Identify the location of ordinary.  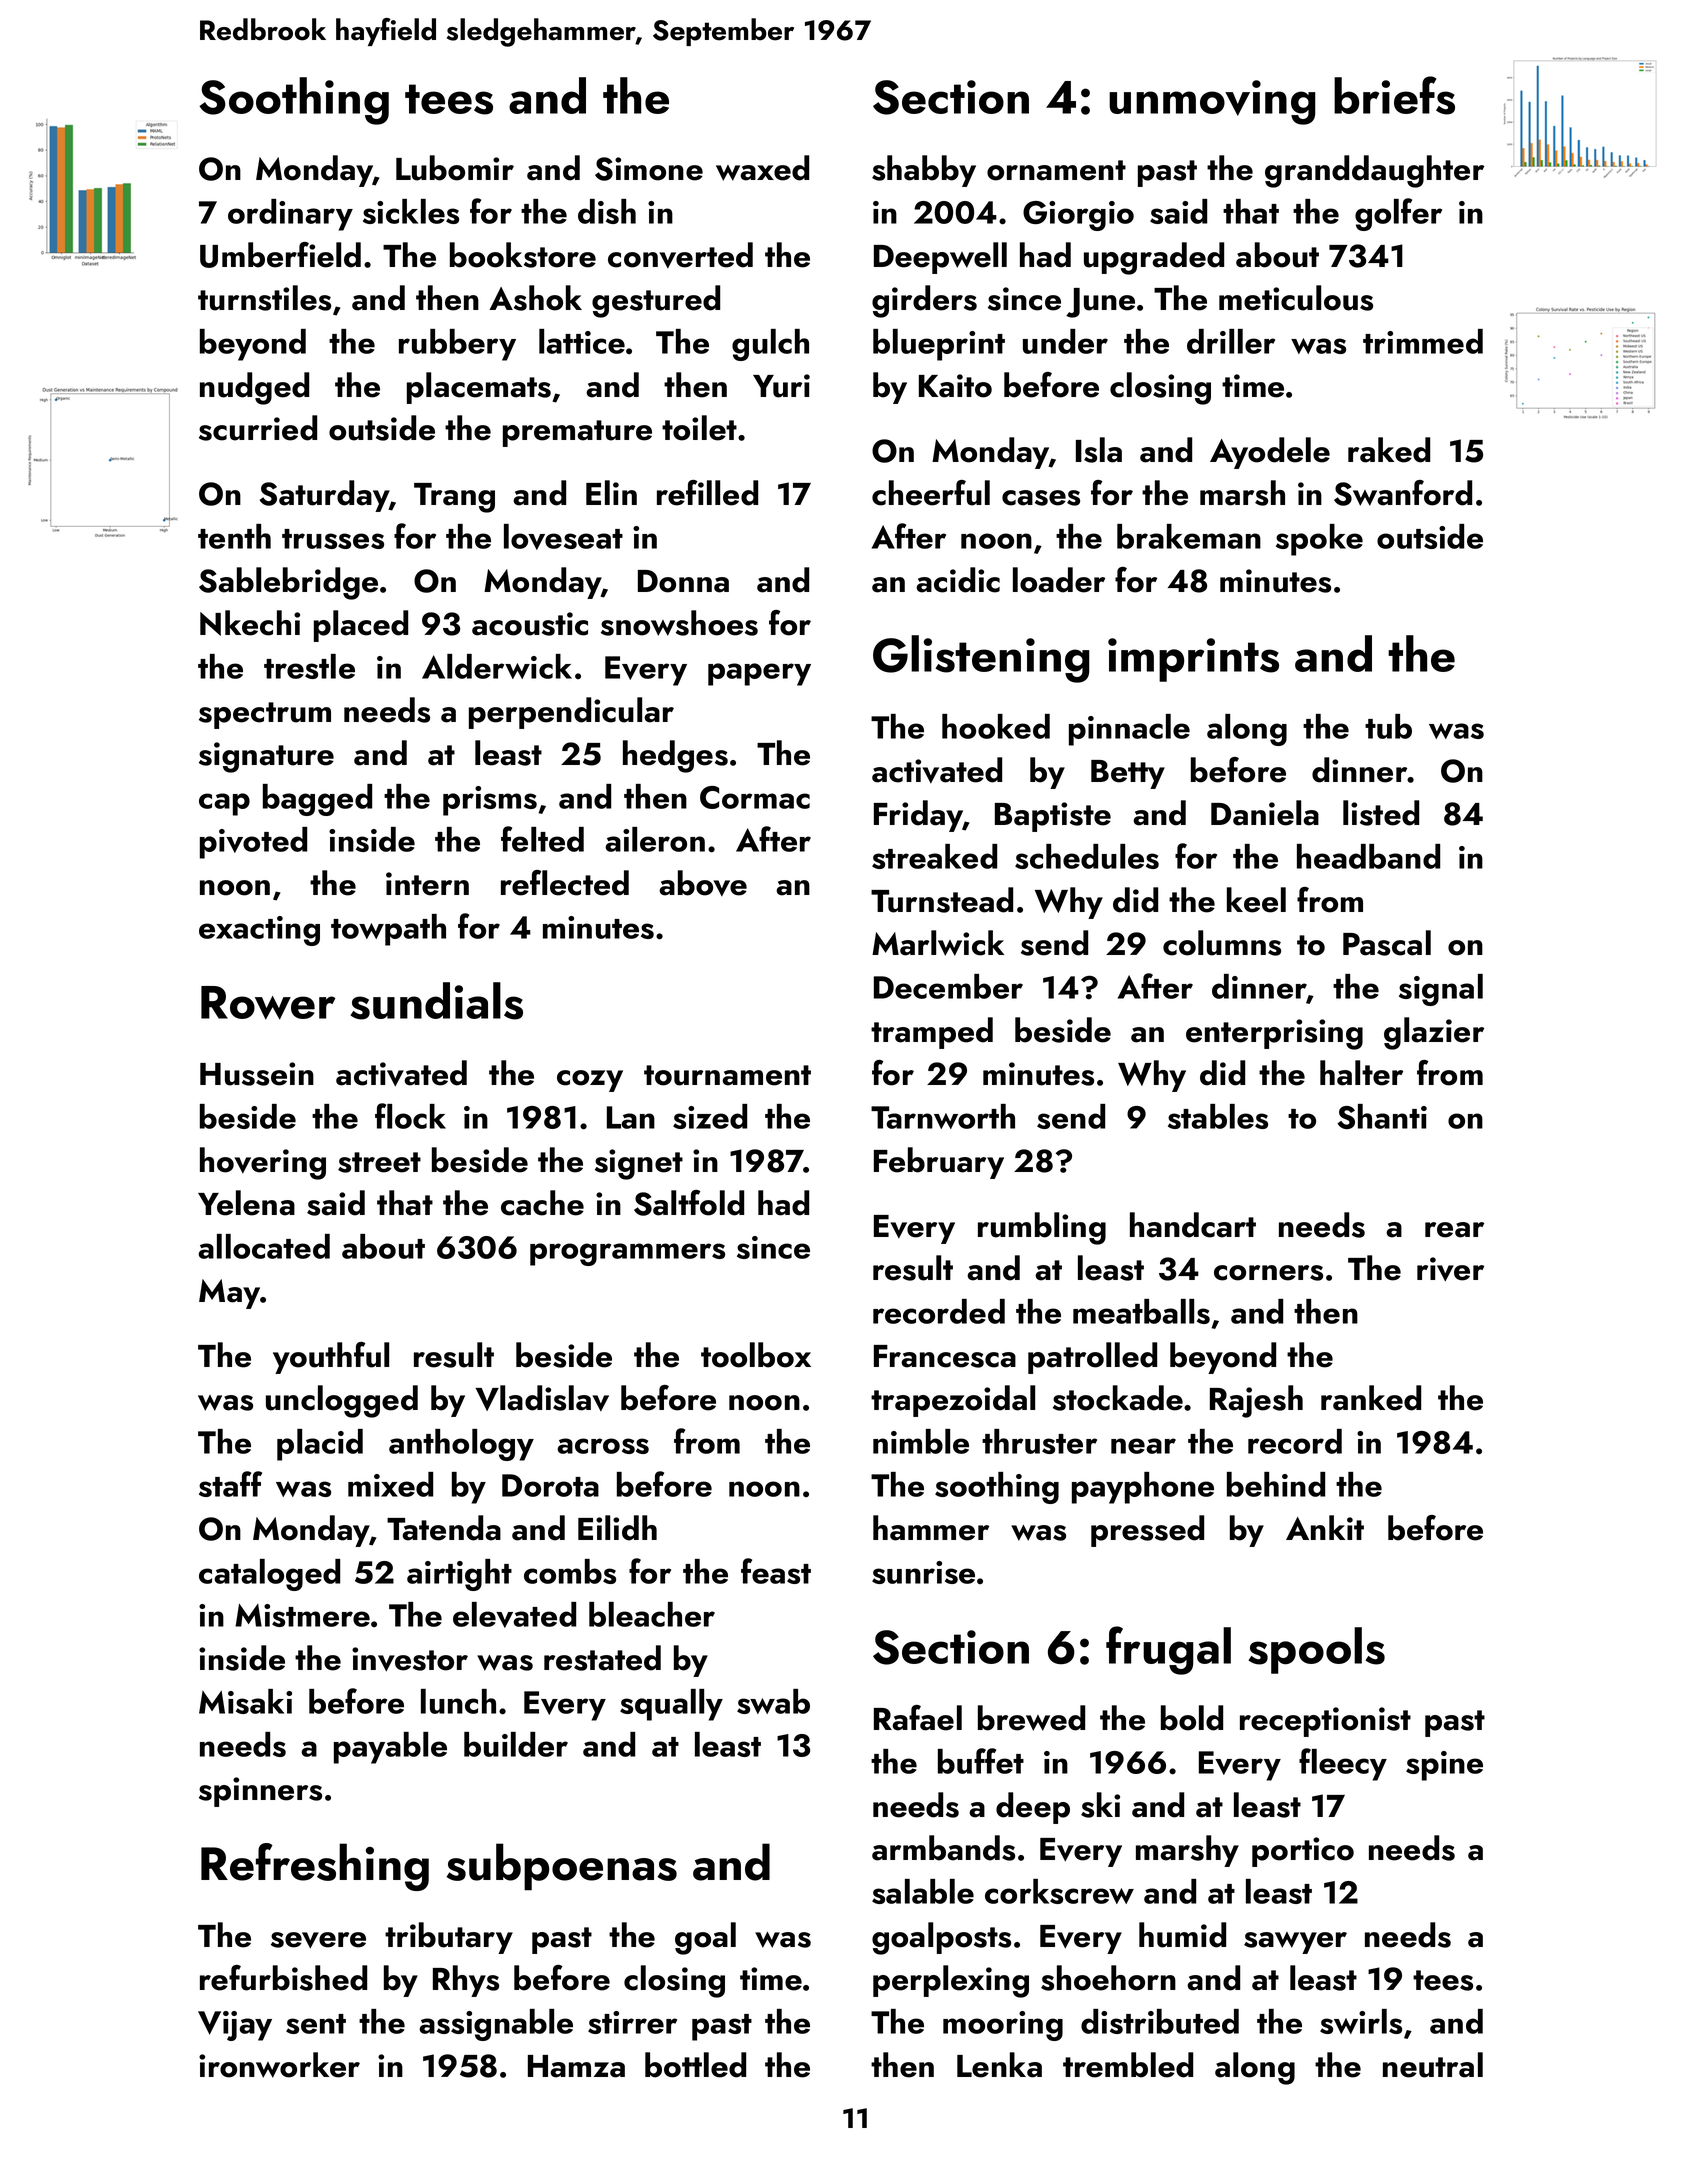
(290, 215).
